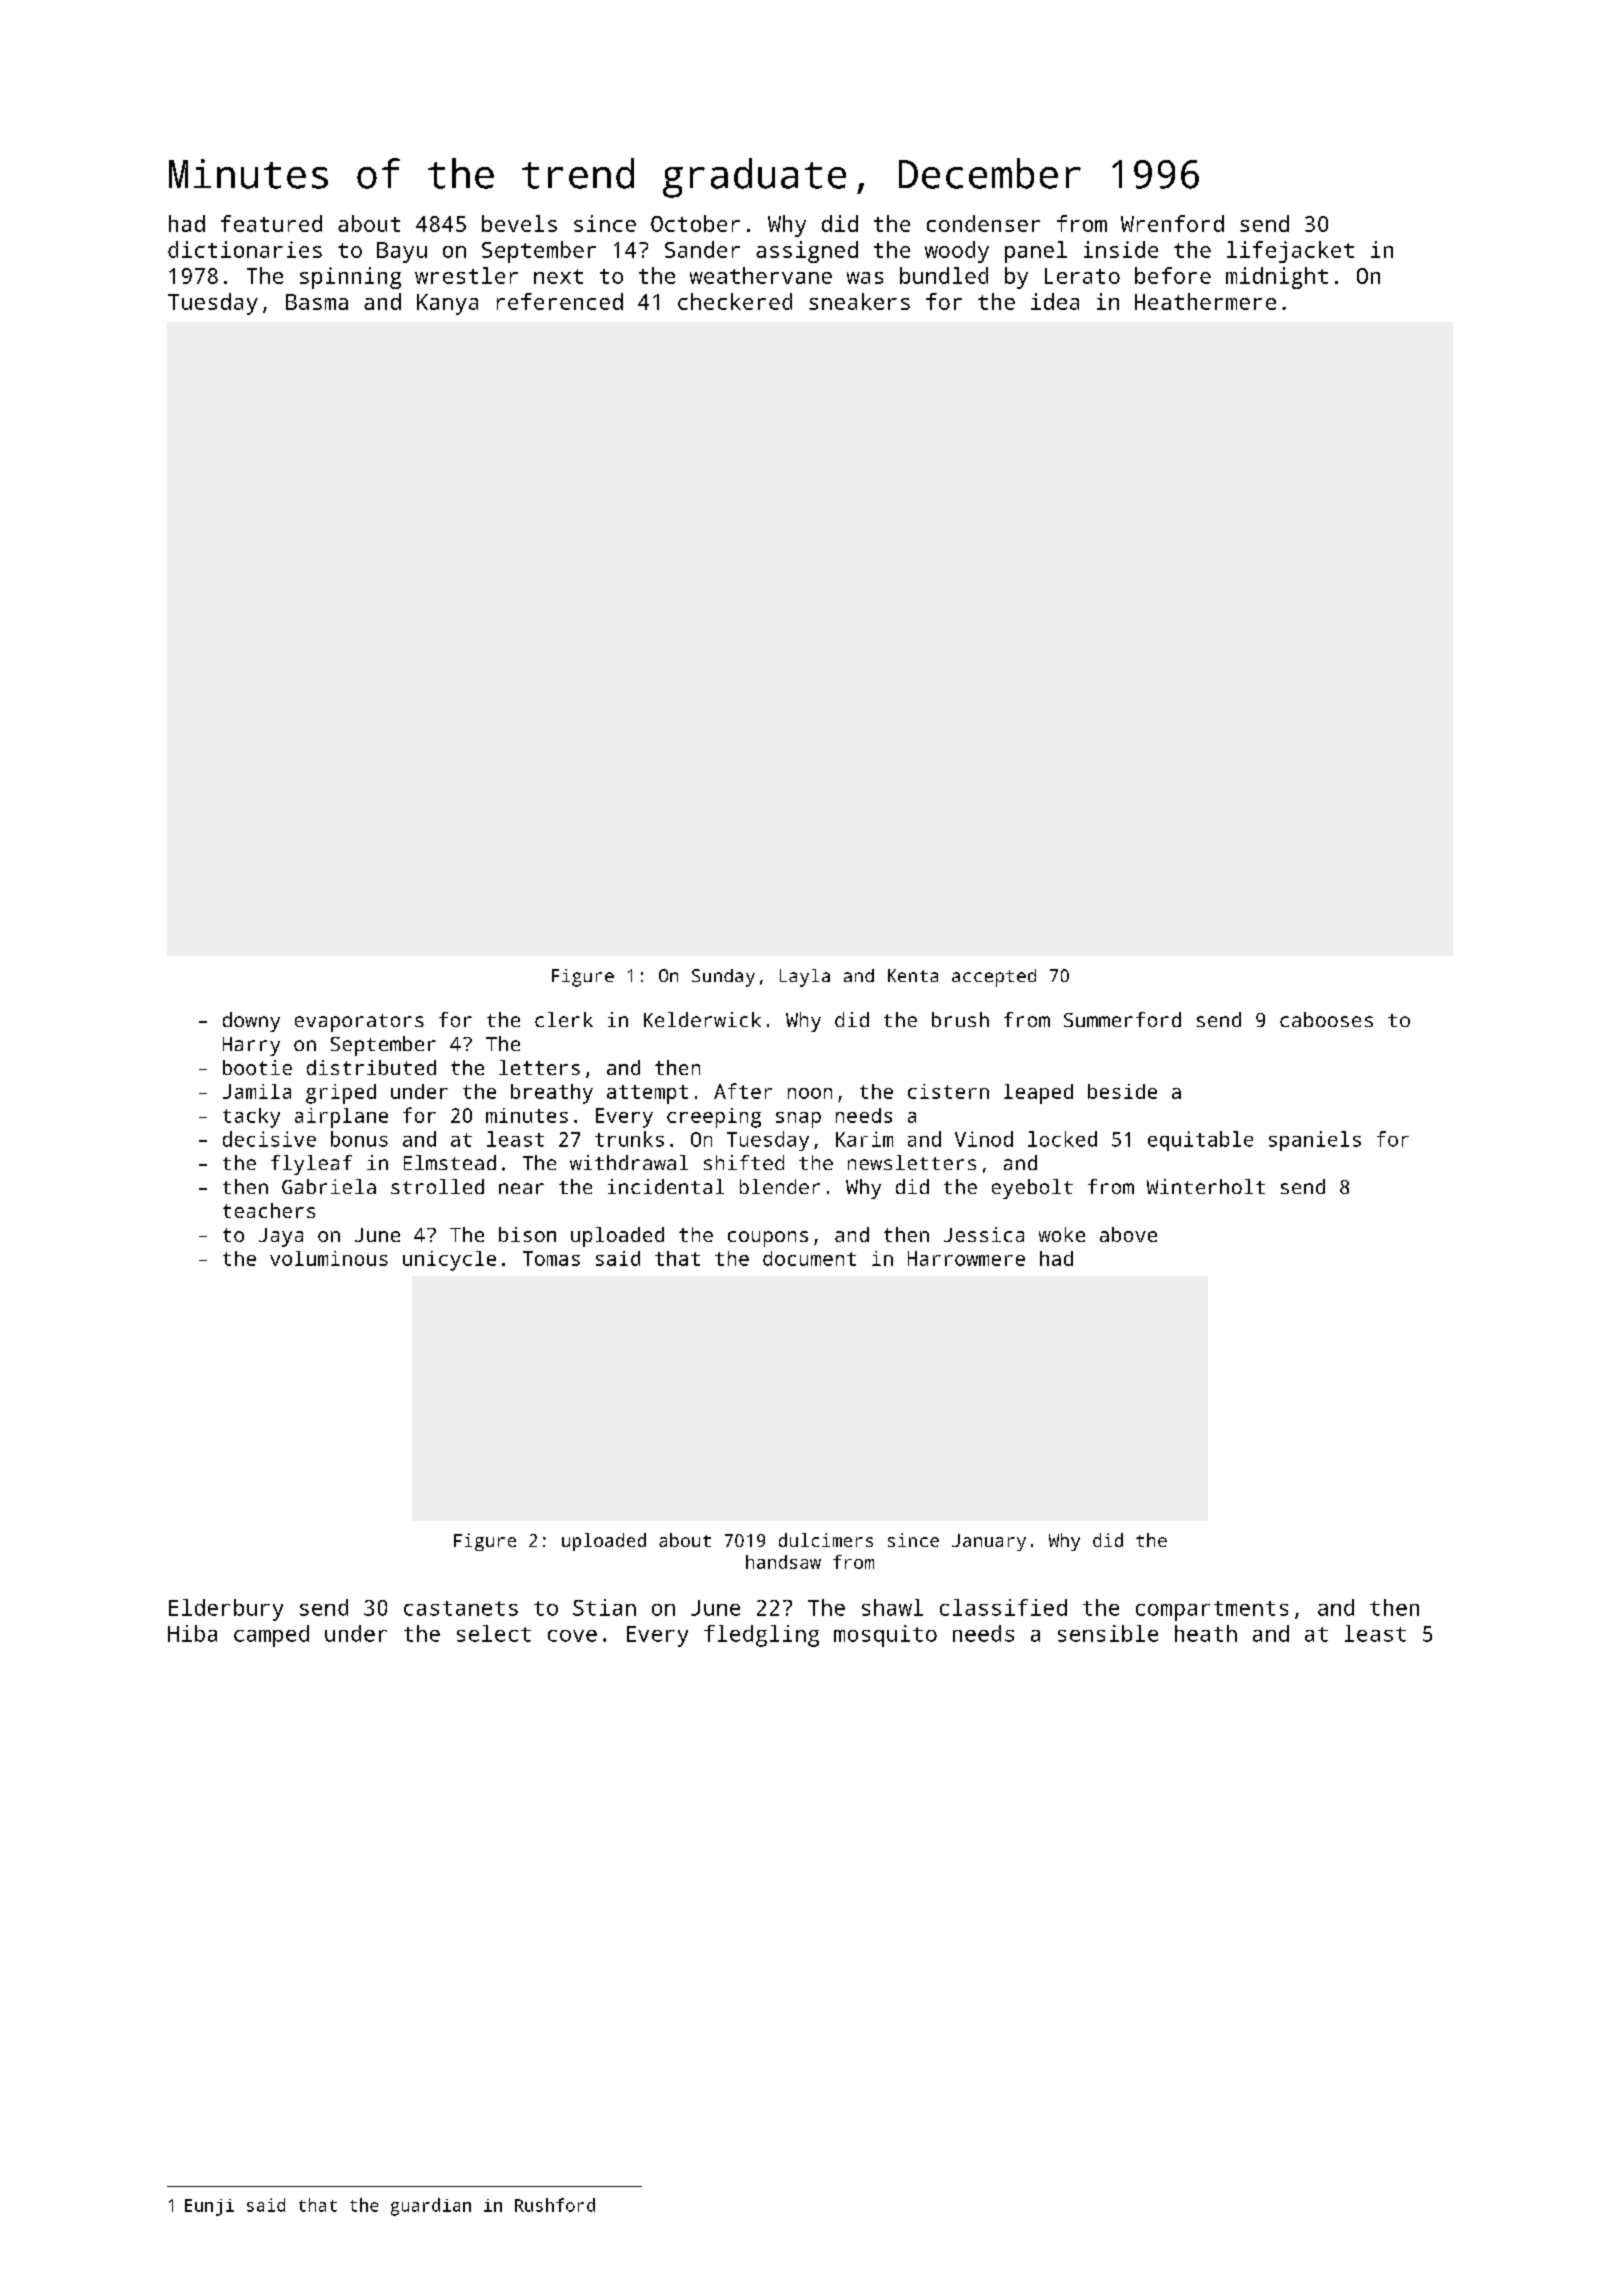 The height and width of the screenshot is (2292, 1620). Describe the element at coordinates (1172, 223) in the screenshot. I see `Wrenford` at that location.
